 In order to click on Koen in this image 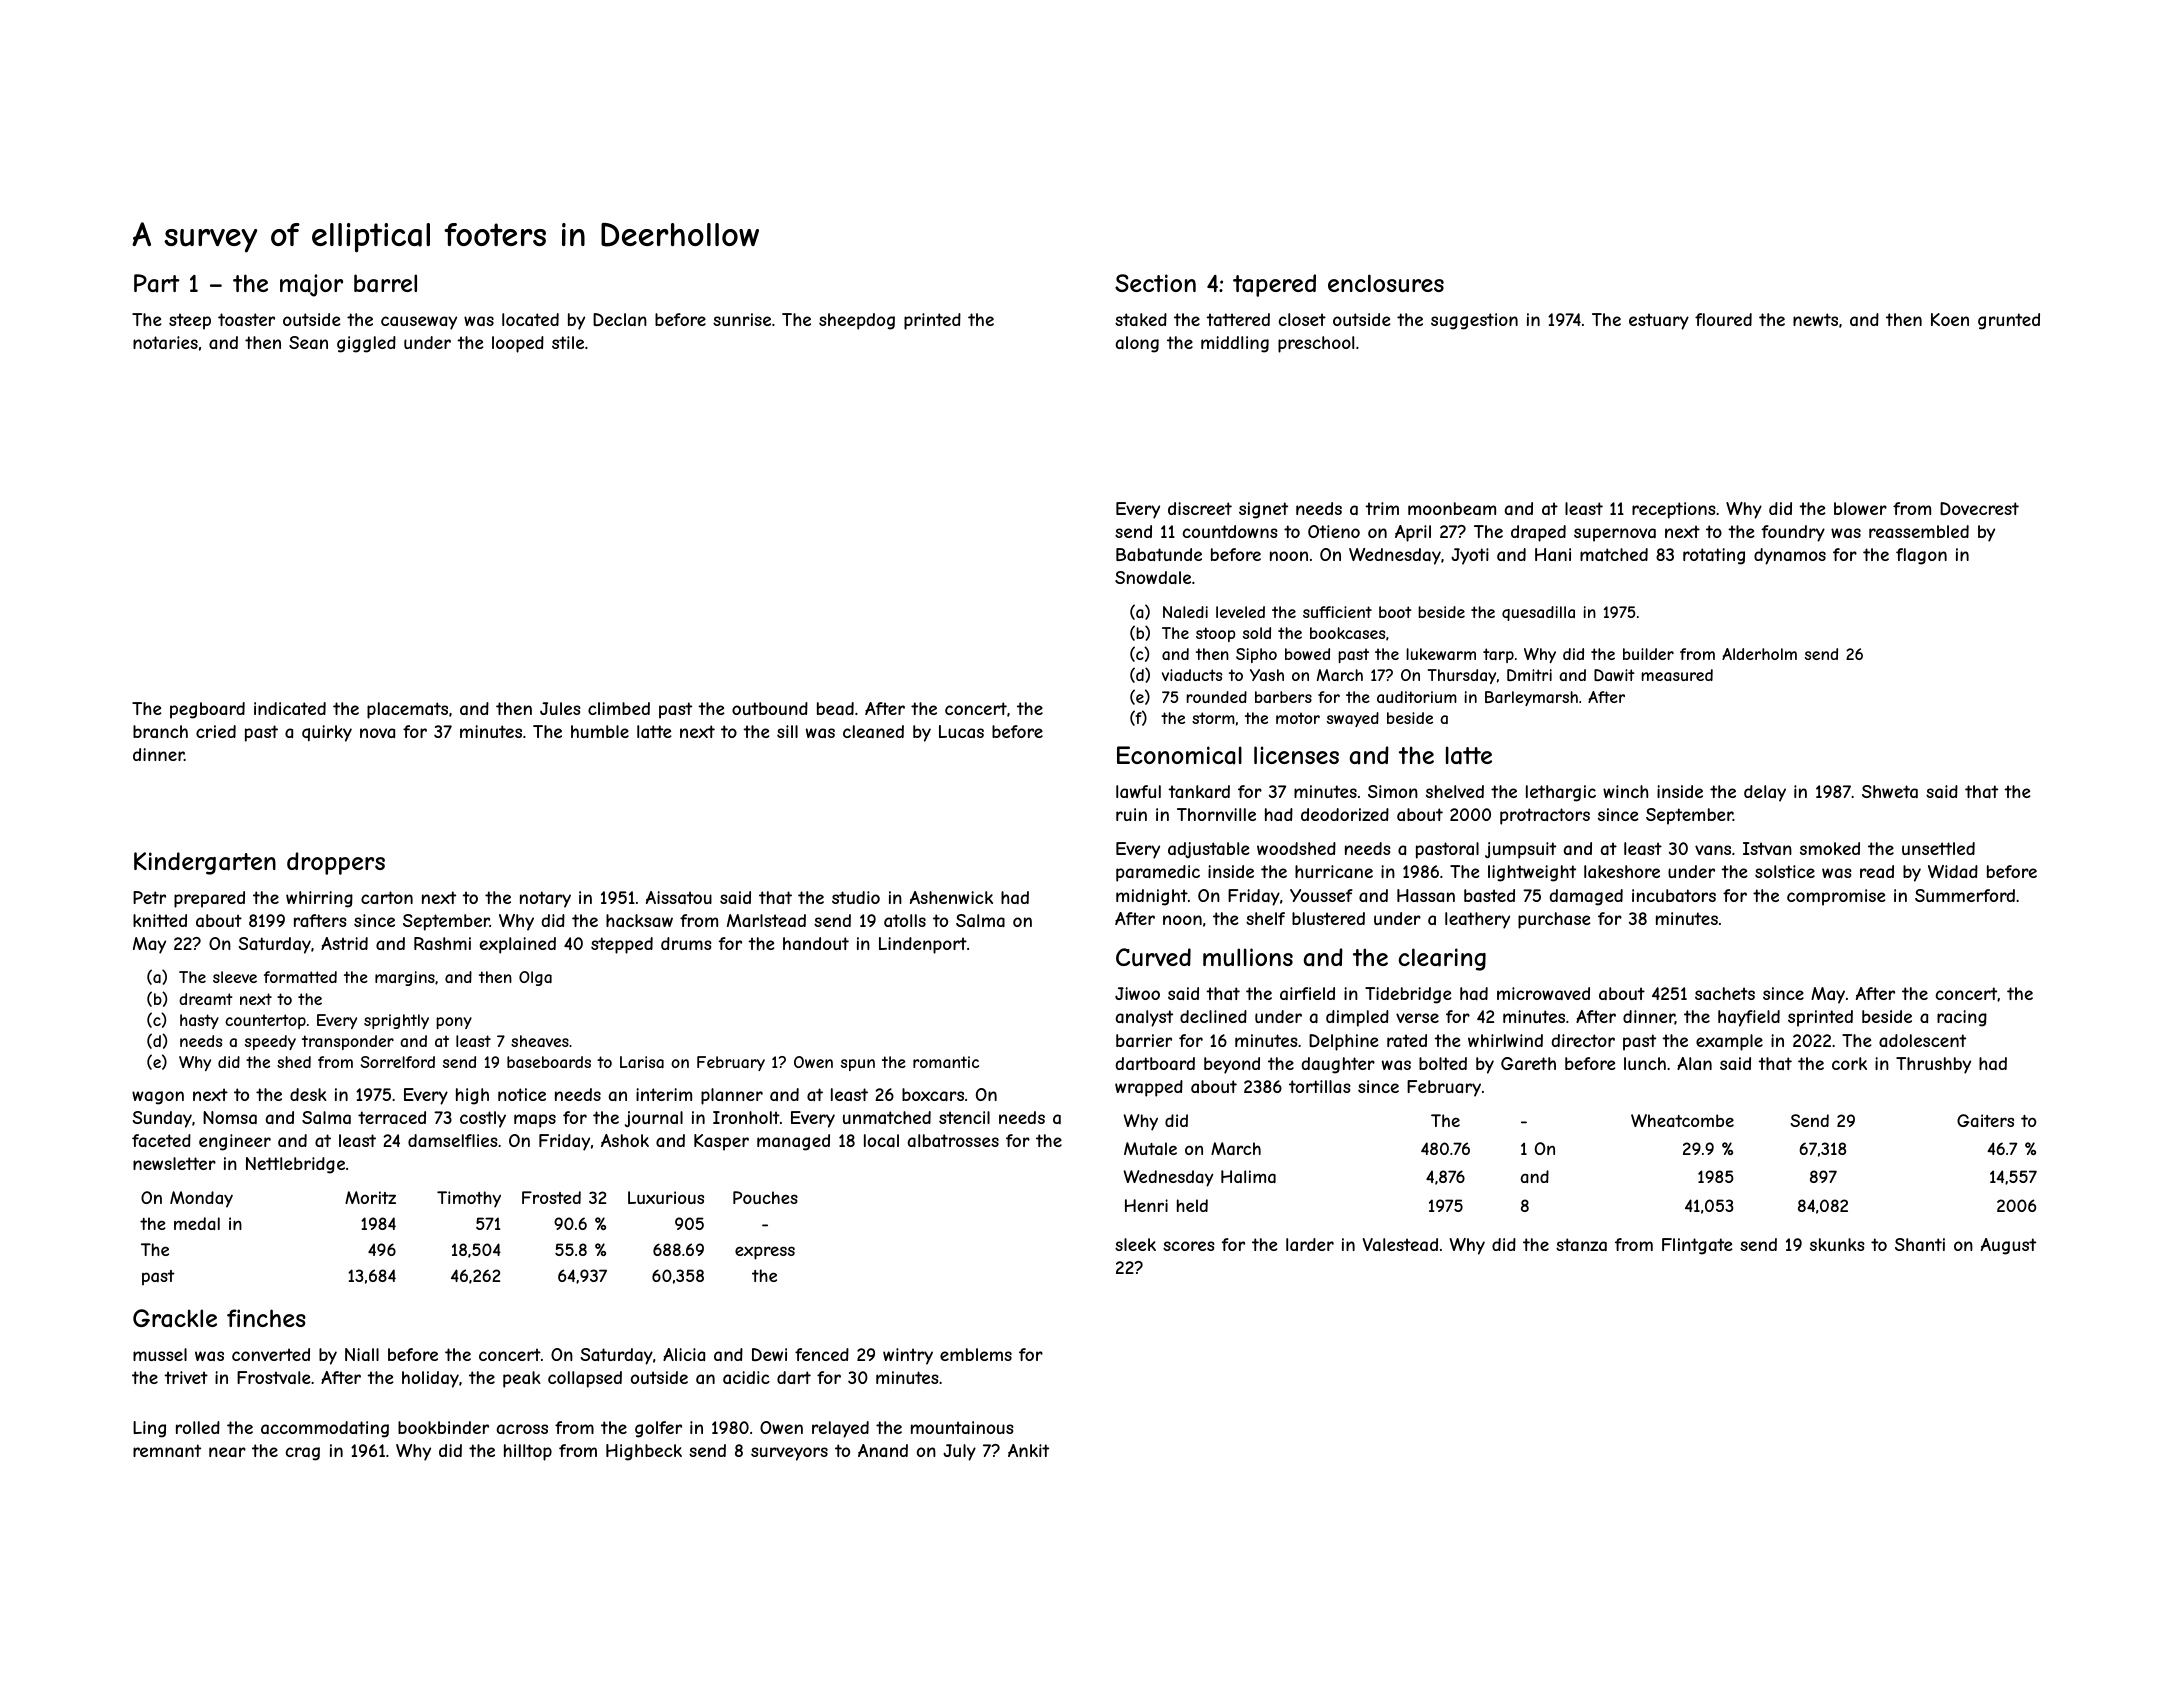, I will do `click(1950, 319)`.
